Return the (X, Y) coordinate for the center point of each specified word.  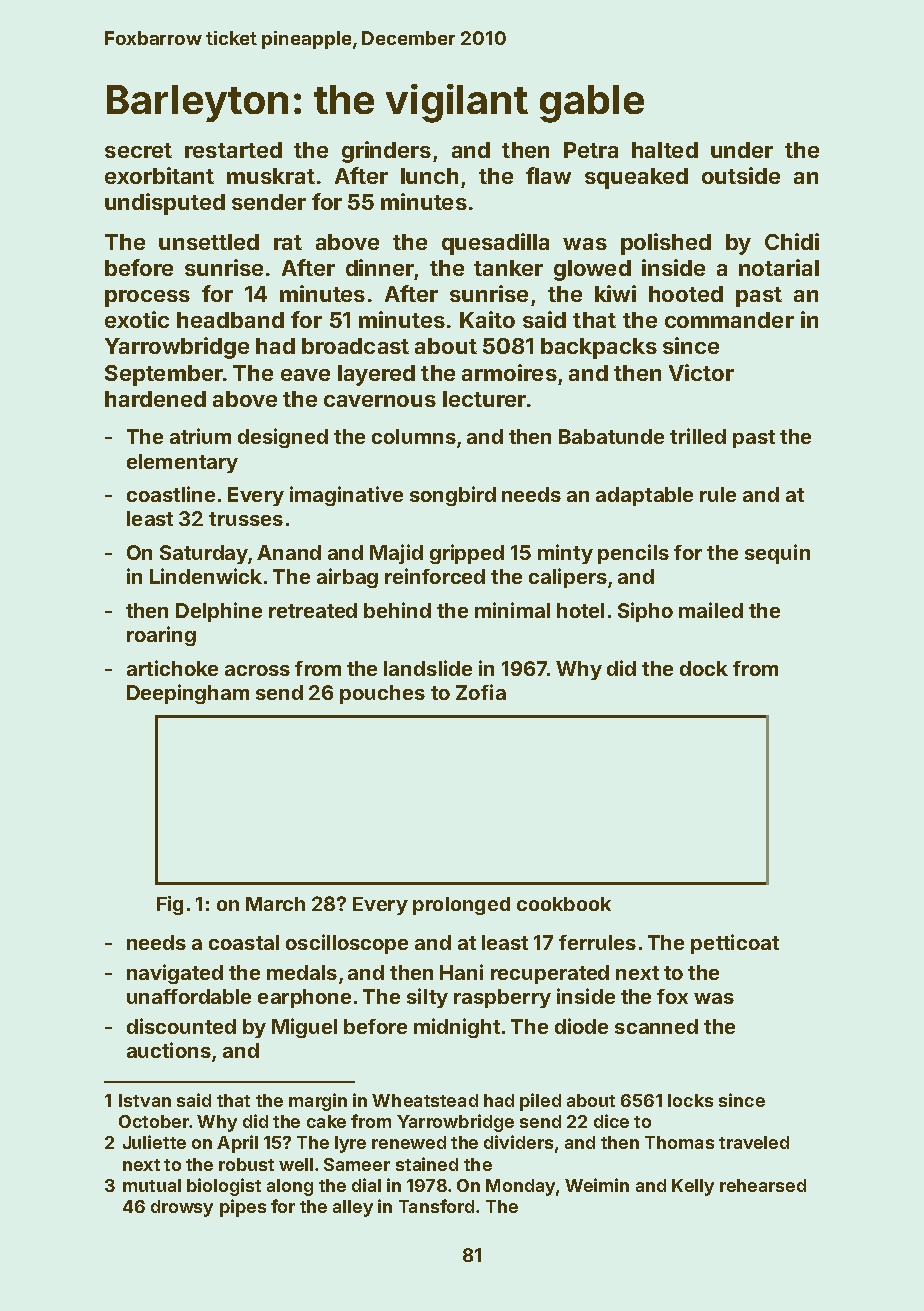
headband (230, 320)
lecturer (484, 399)
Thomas (679, 1142)
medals (302, 972)
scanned (656, 1026)
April (237, 1144)
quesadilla (495, 244)
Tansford (436, 1206)
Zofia (481, 692)
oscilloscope (347, 944)
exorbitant (159, 175)
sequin (777, 554)
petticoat (735, 944)
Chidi (792, 241)
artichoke (172, 668)
